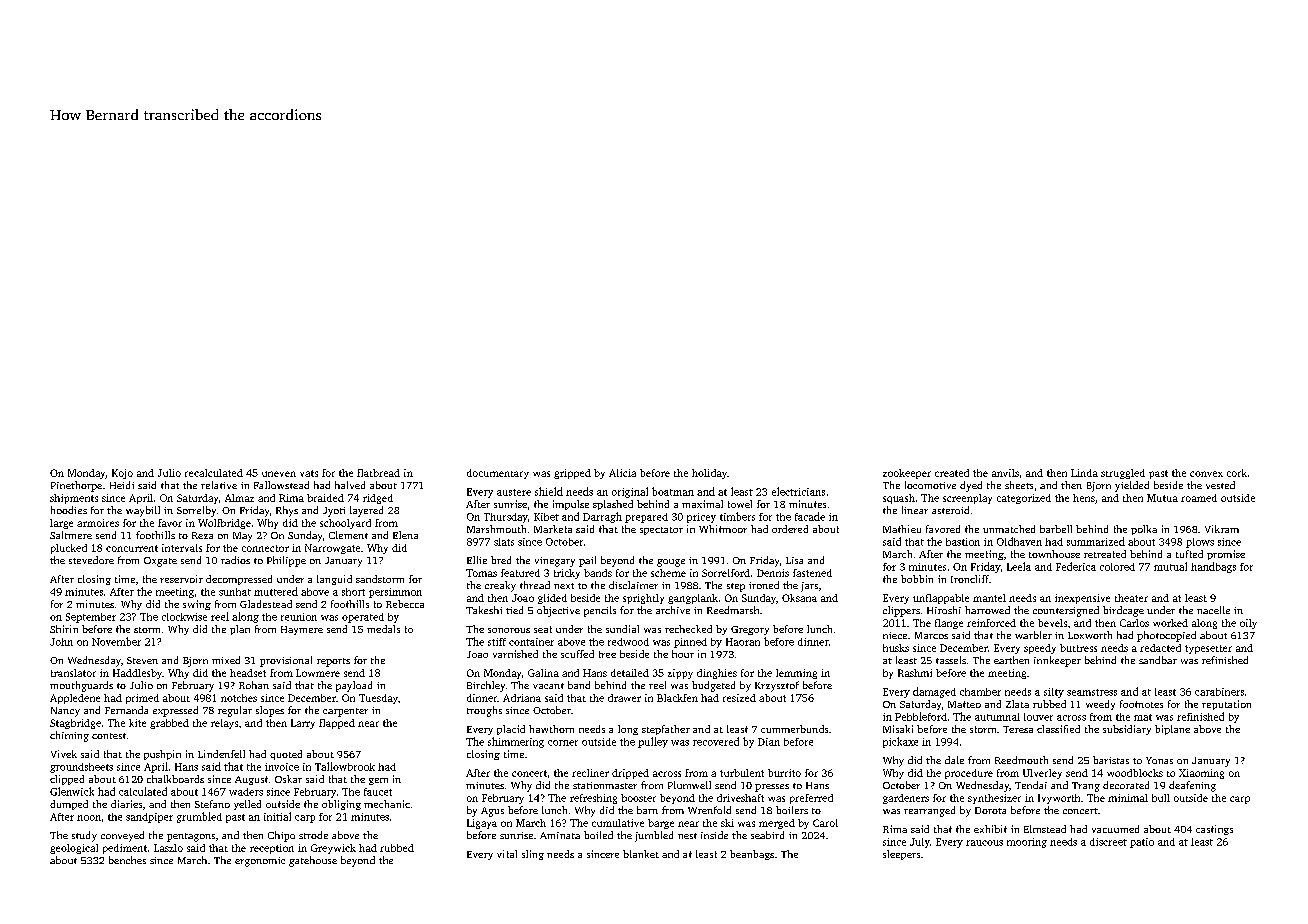  I want to click on cork, so click(1237, 473).
